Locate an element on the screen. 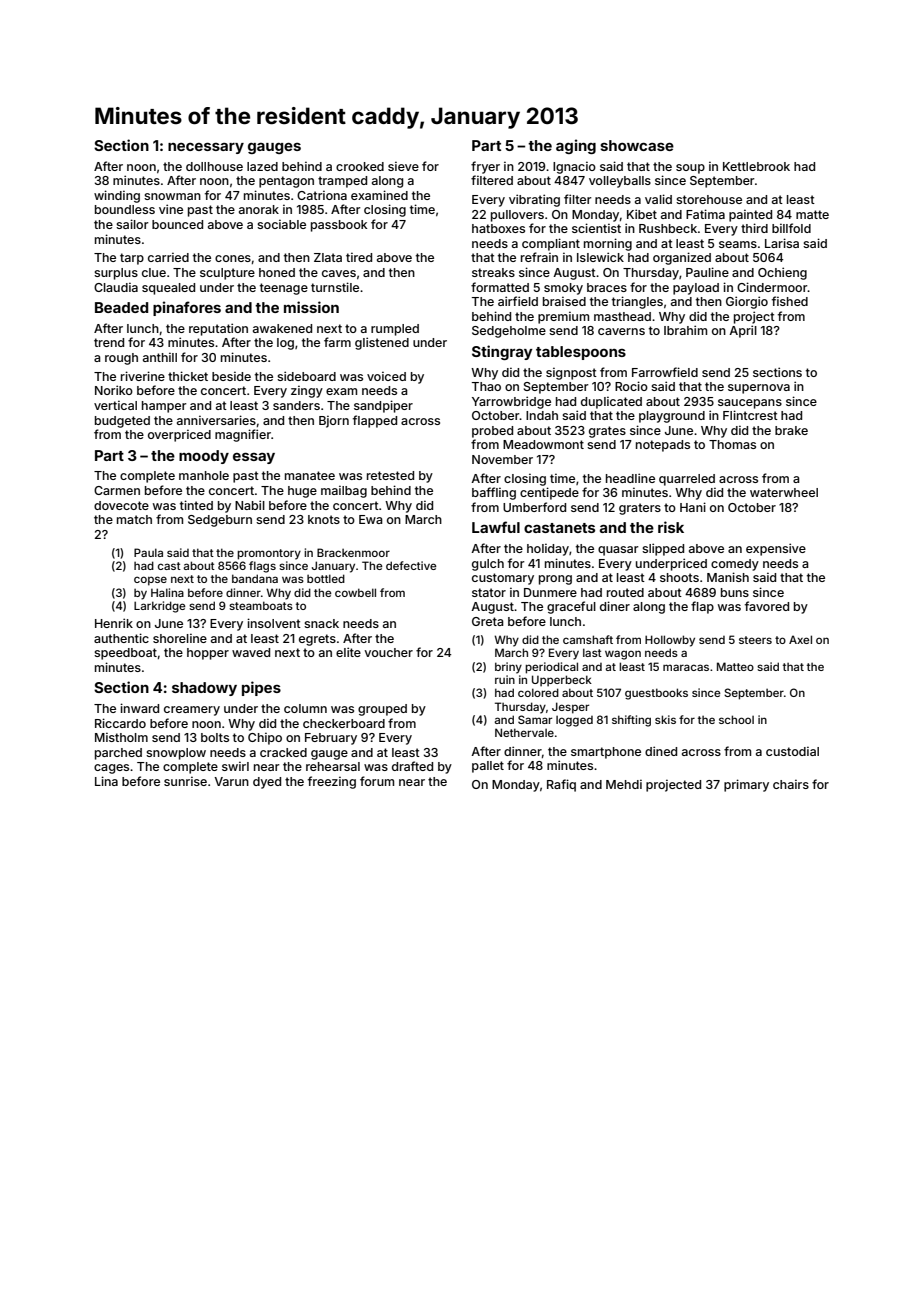 This screenshot has height=1308, width=924. Chipo is located at coordinates (265, 738).
